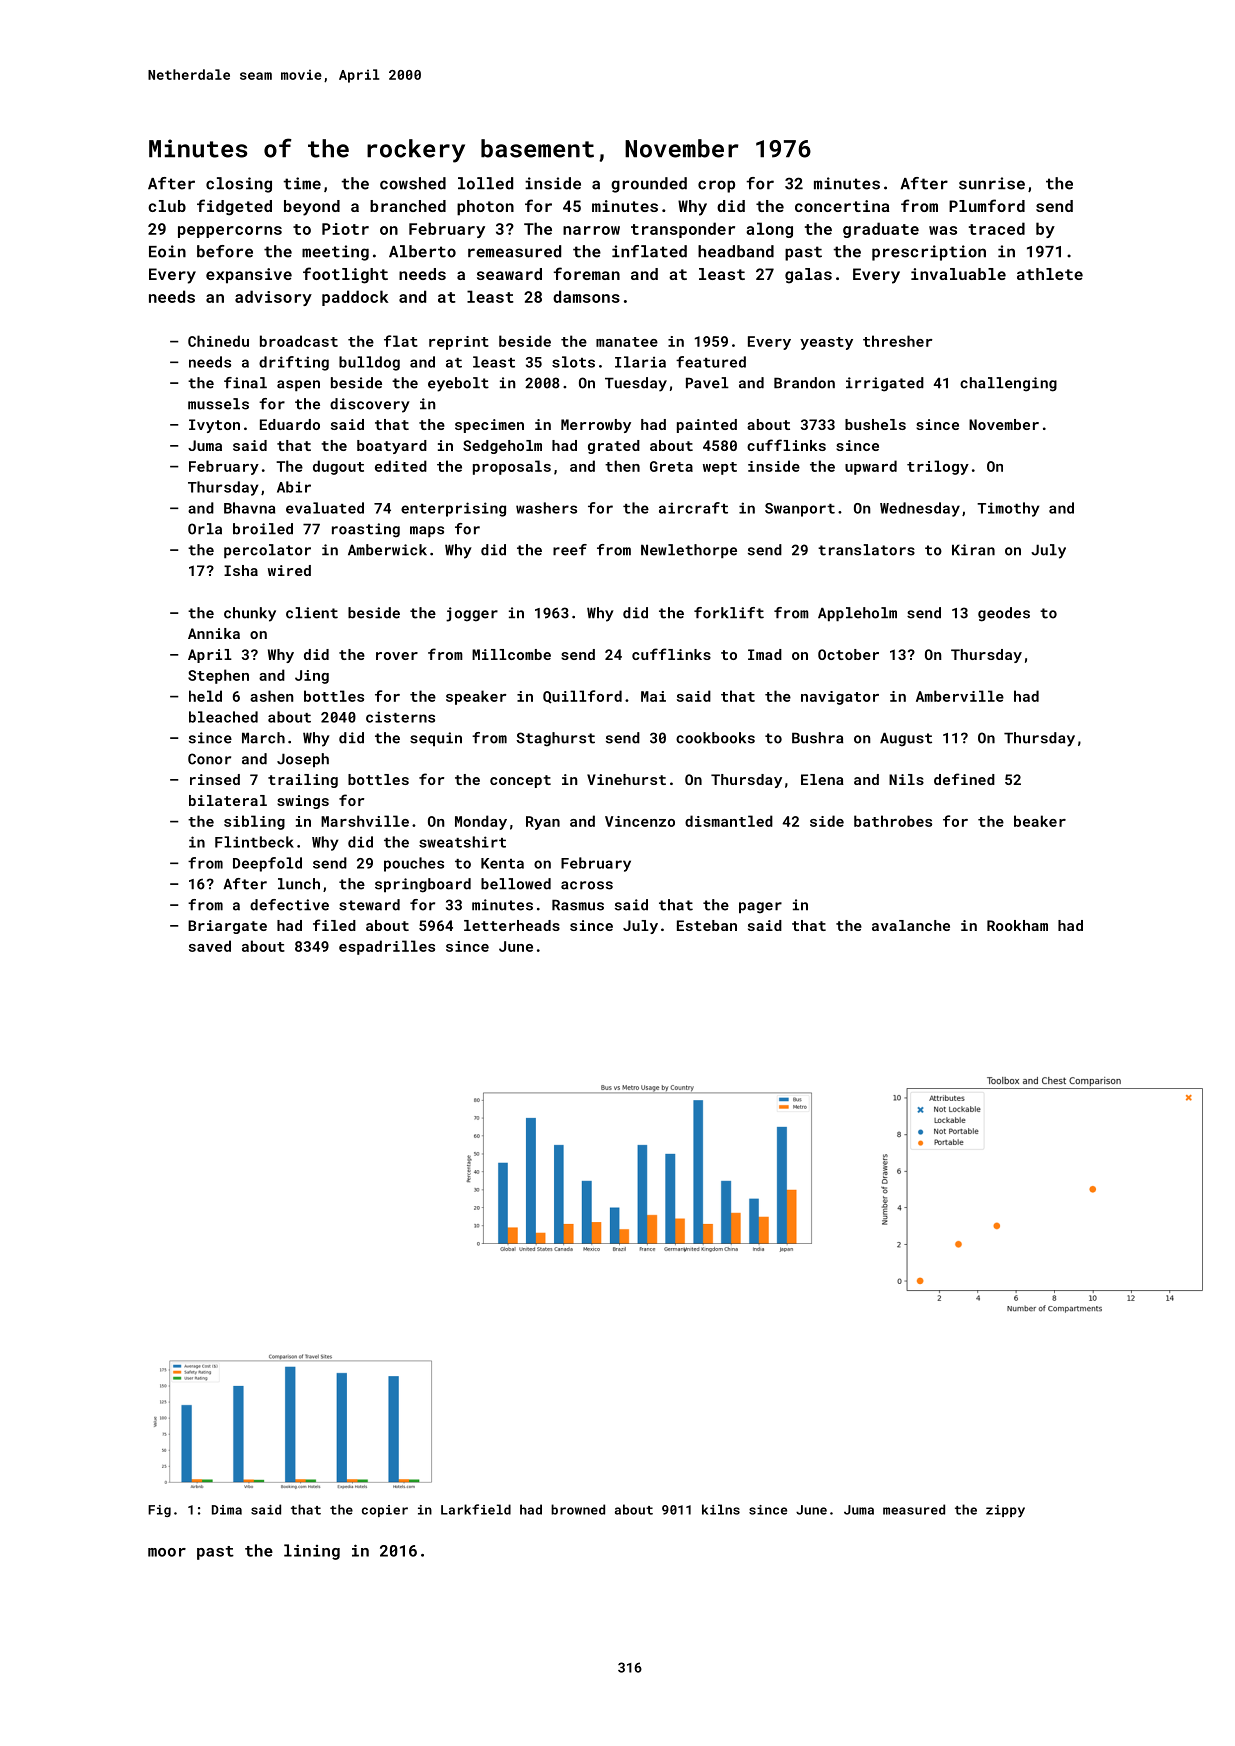 The image size is (1235, 1746). Describe the element at coordinates (302, 183) in the document. I see `time` at that location.
